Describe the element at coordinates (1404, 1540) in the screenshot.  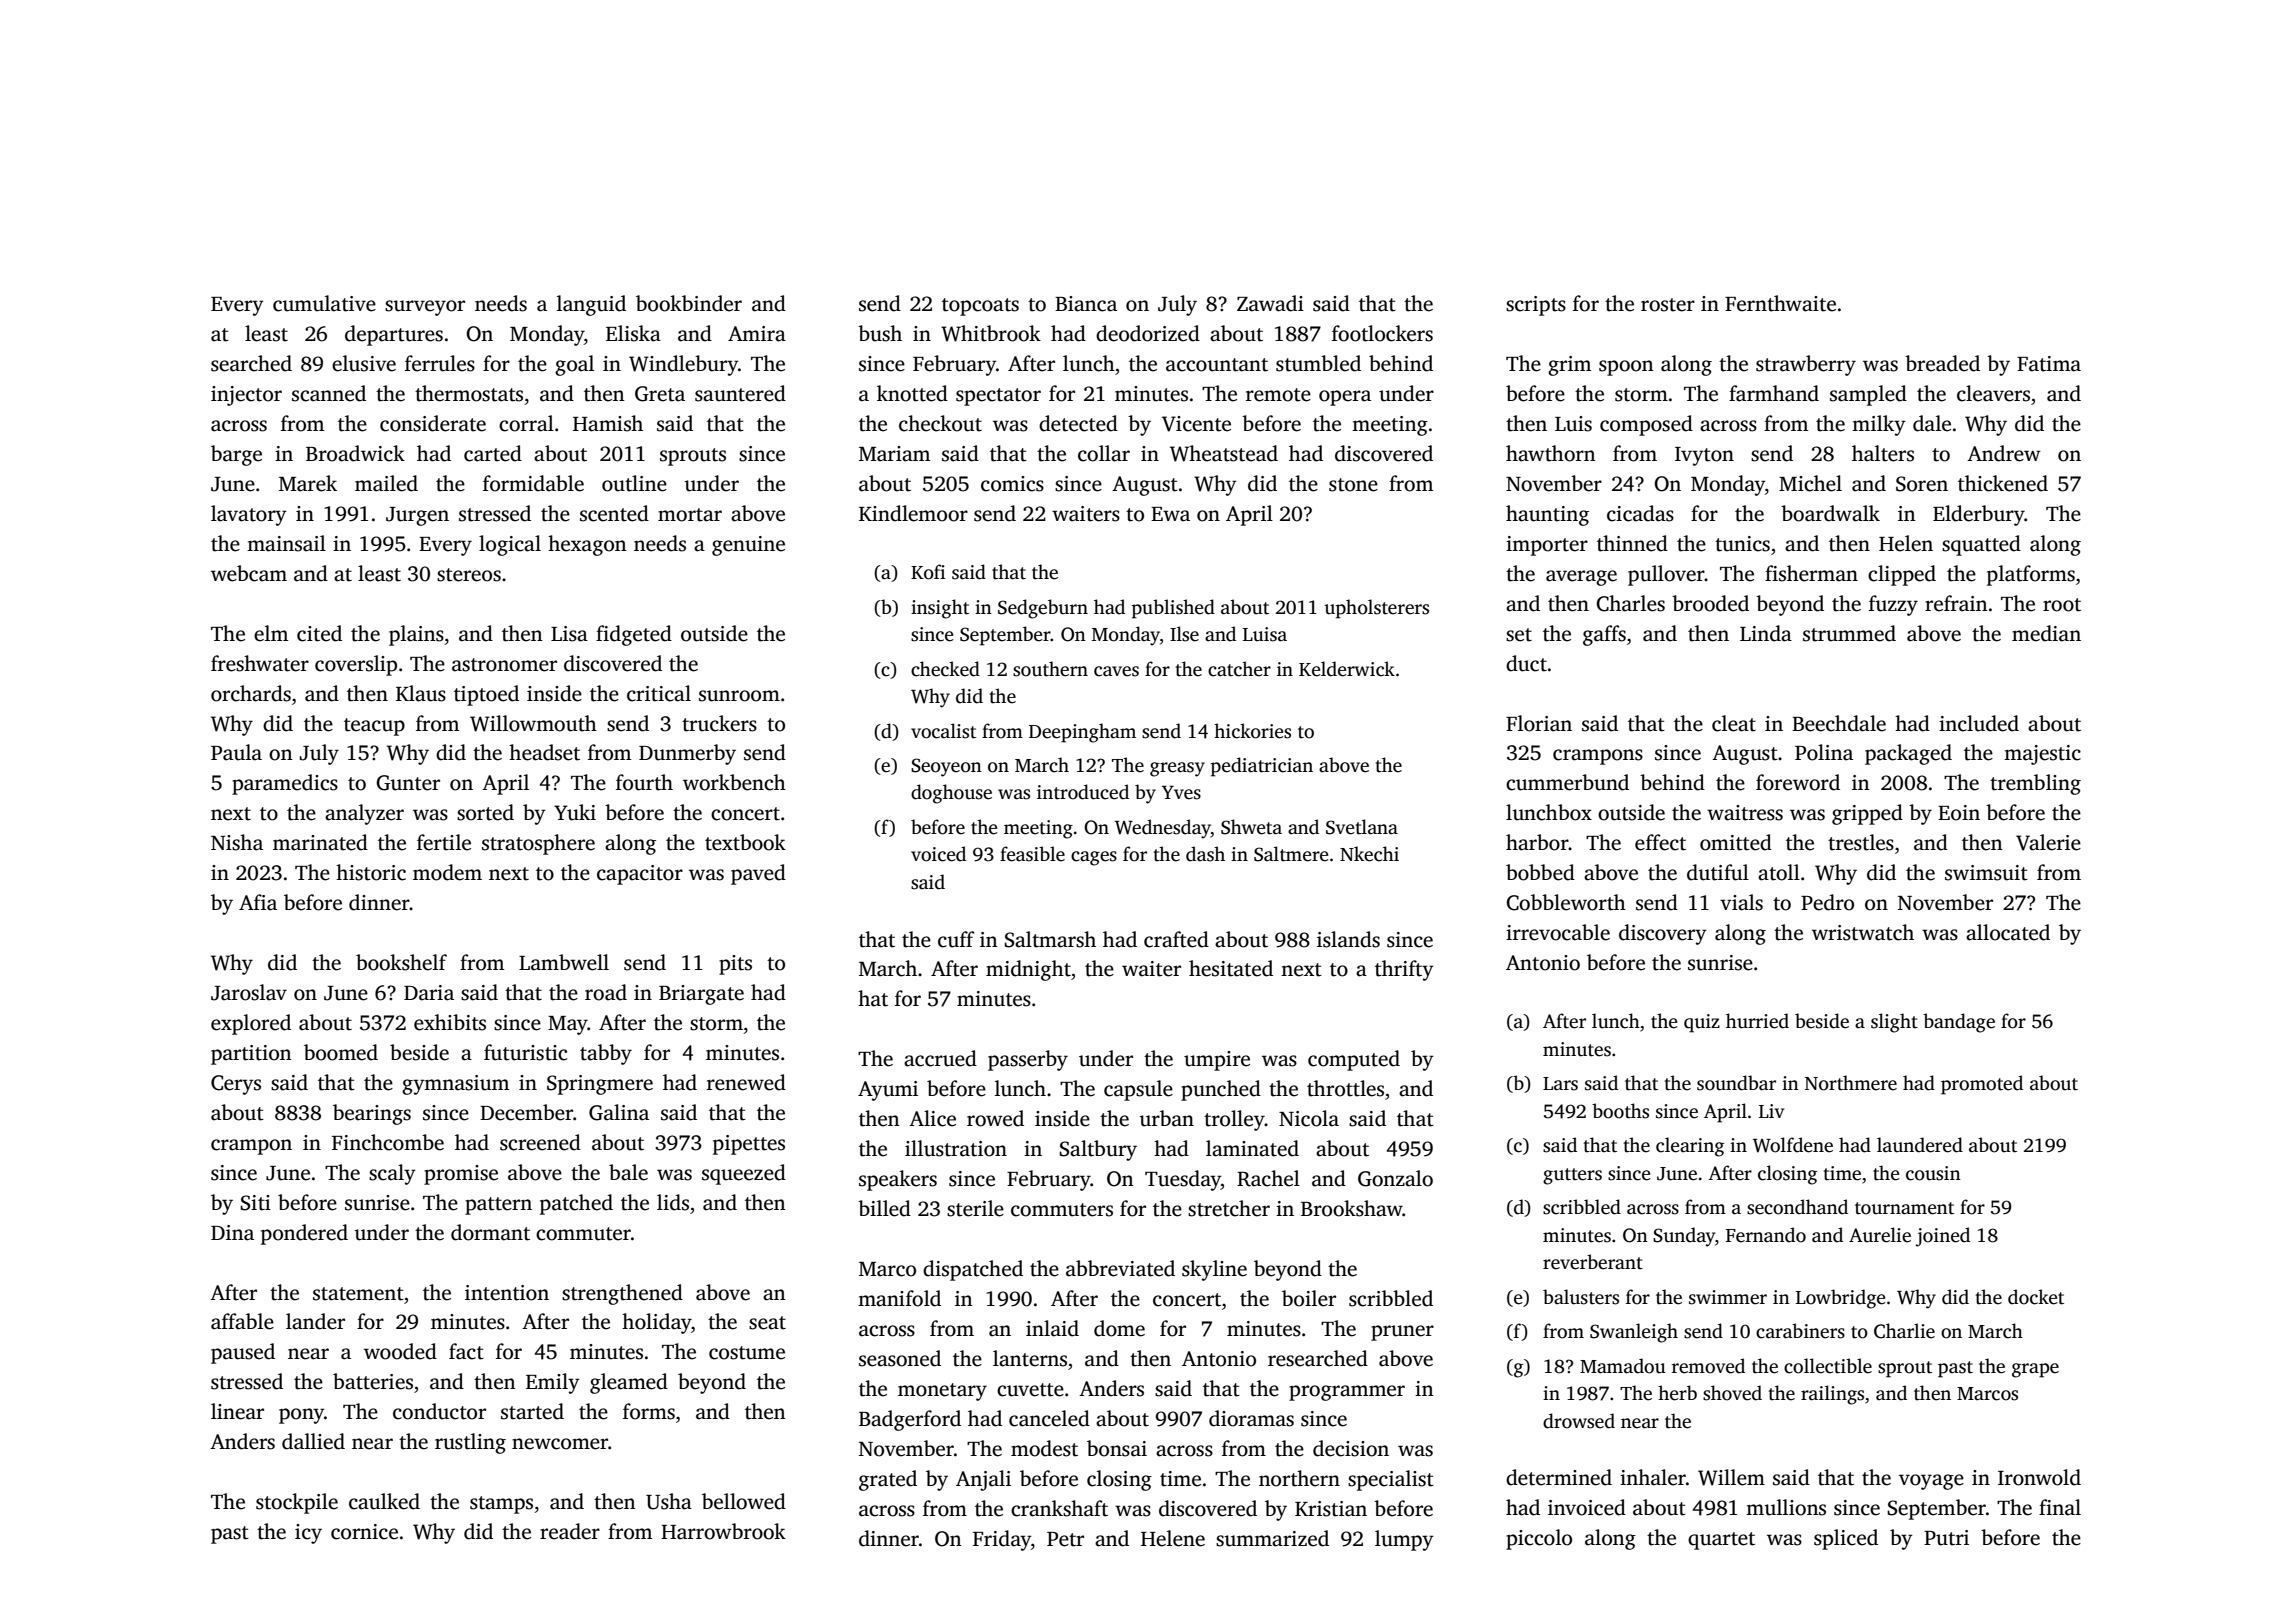
I see `lumpy` at that location.
